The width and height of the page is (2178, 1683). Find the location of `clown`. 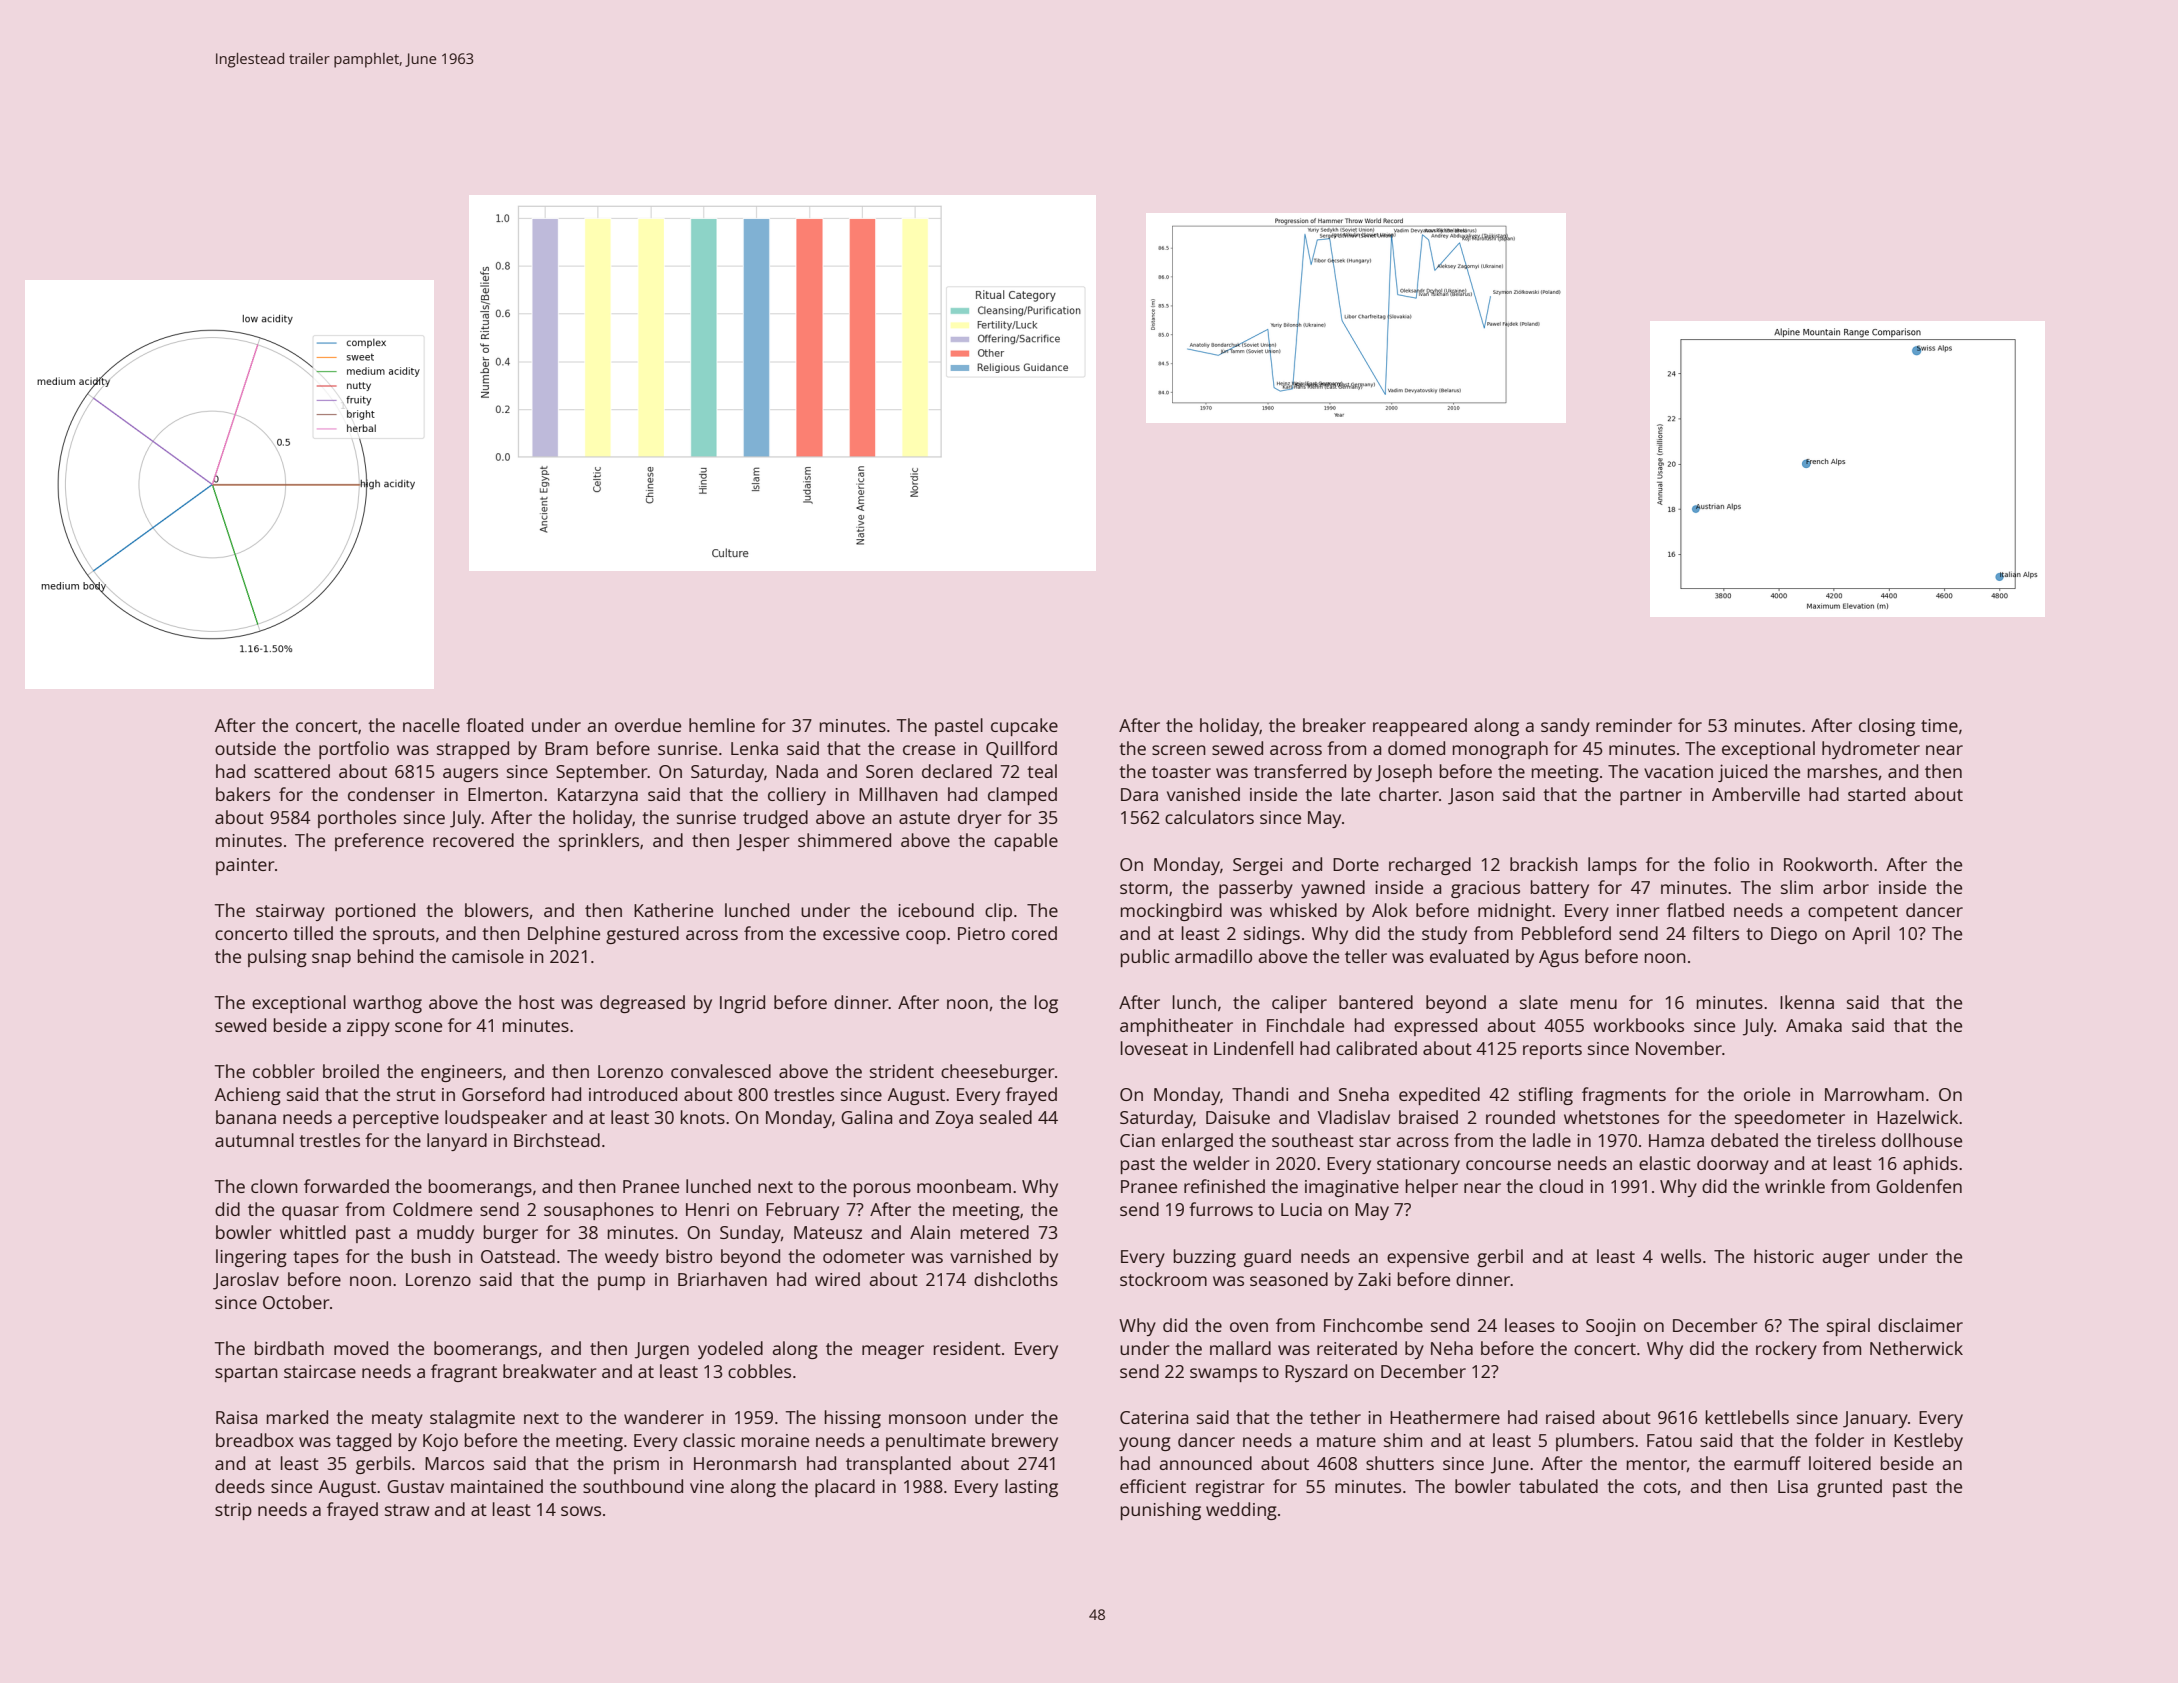

clown is located at coordinates (274, 1186).
